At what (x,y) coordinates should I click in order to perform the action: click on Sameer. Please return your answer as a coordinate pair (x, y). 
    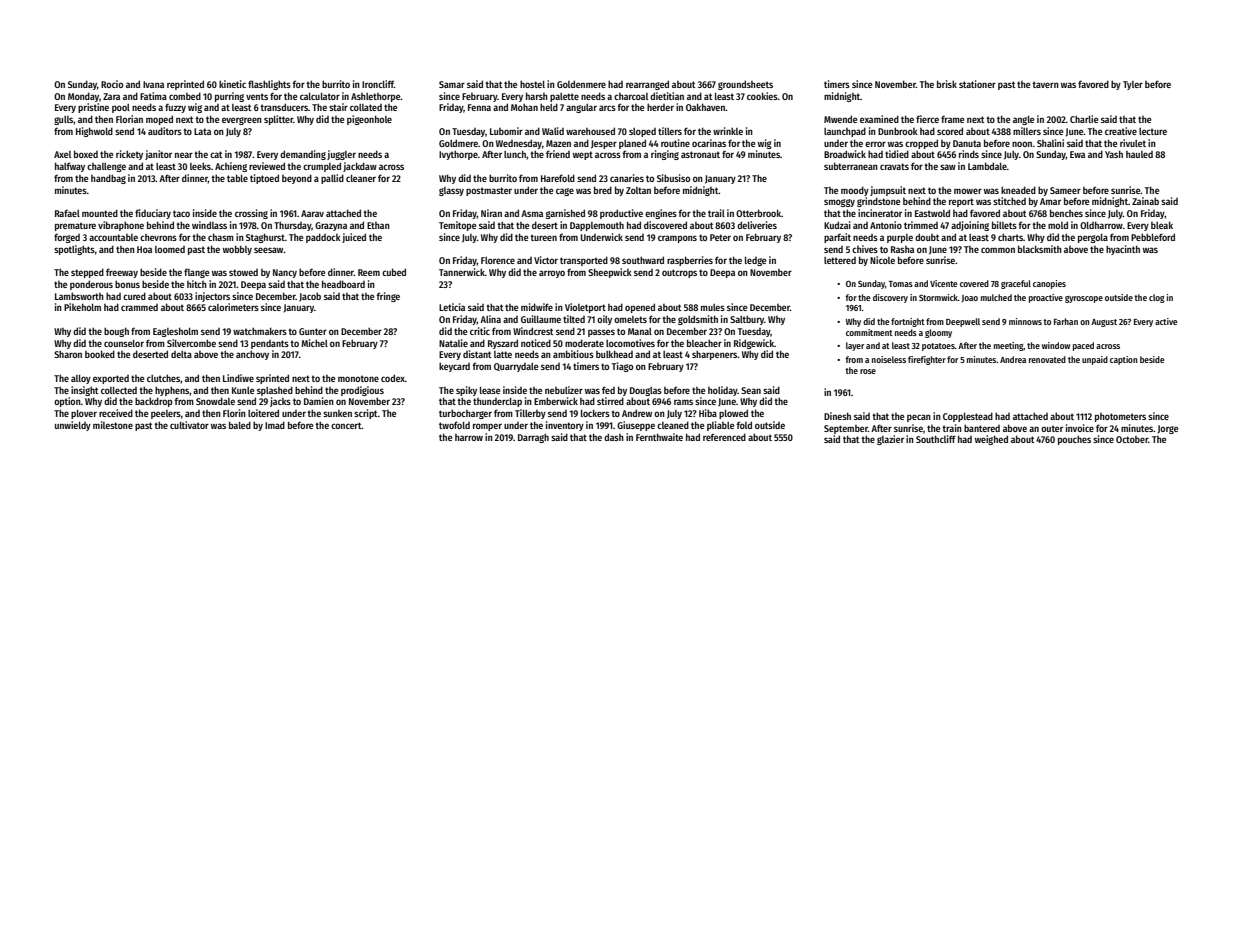
    Looking at the image, I should click on (1065, 190).
